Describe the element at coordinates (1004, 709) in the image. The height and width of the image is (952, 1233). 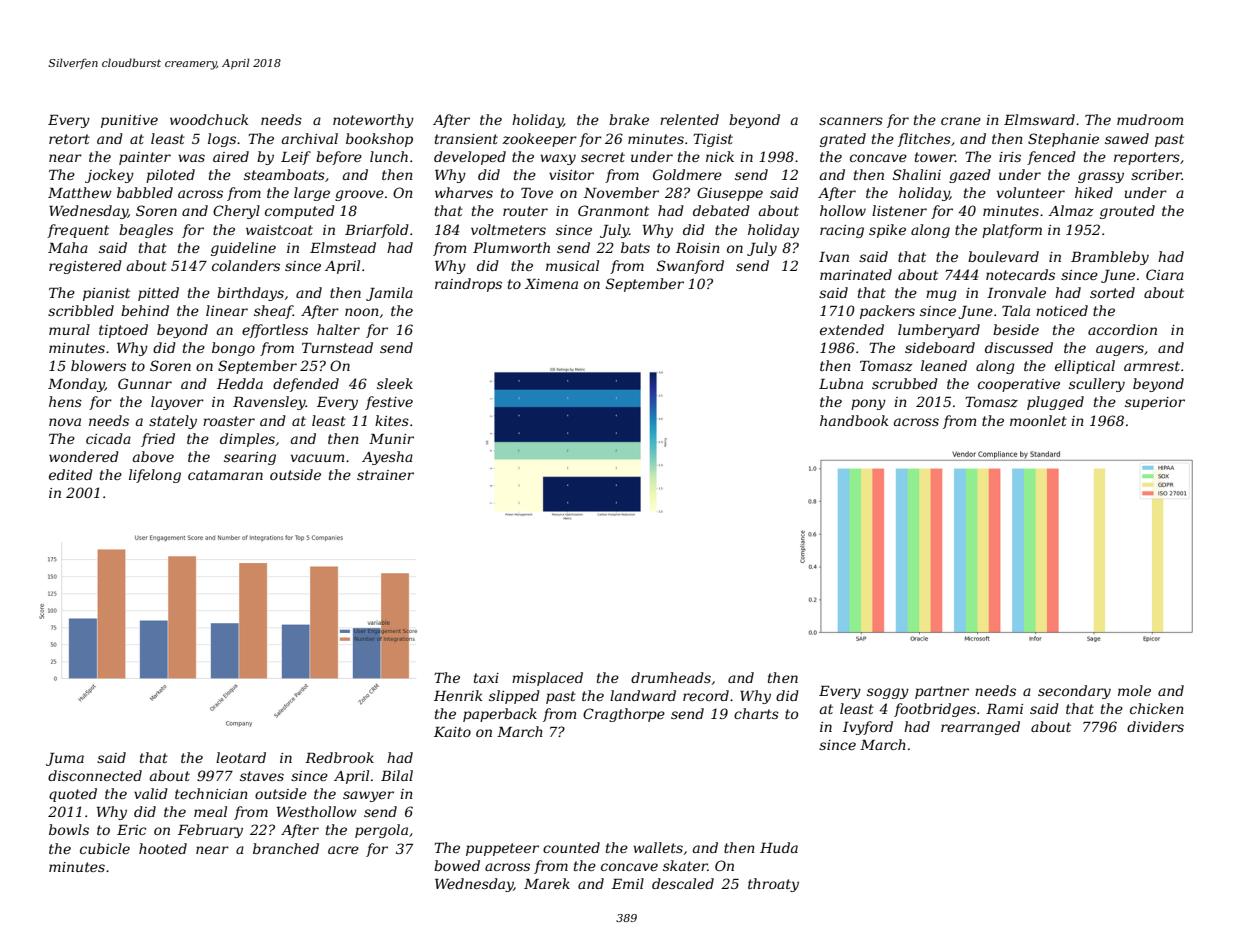
I see `Rami` at that location.
